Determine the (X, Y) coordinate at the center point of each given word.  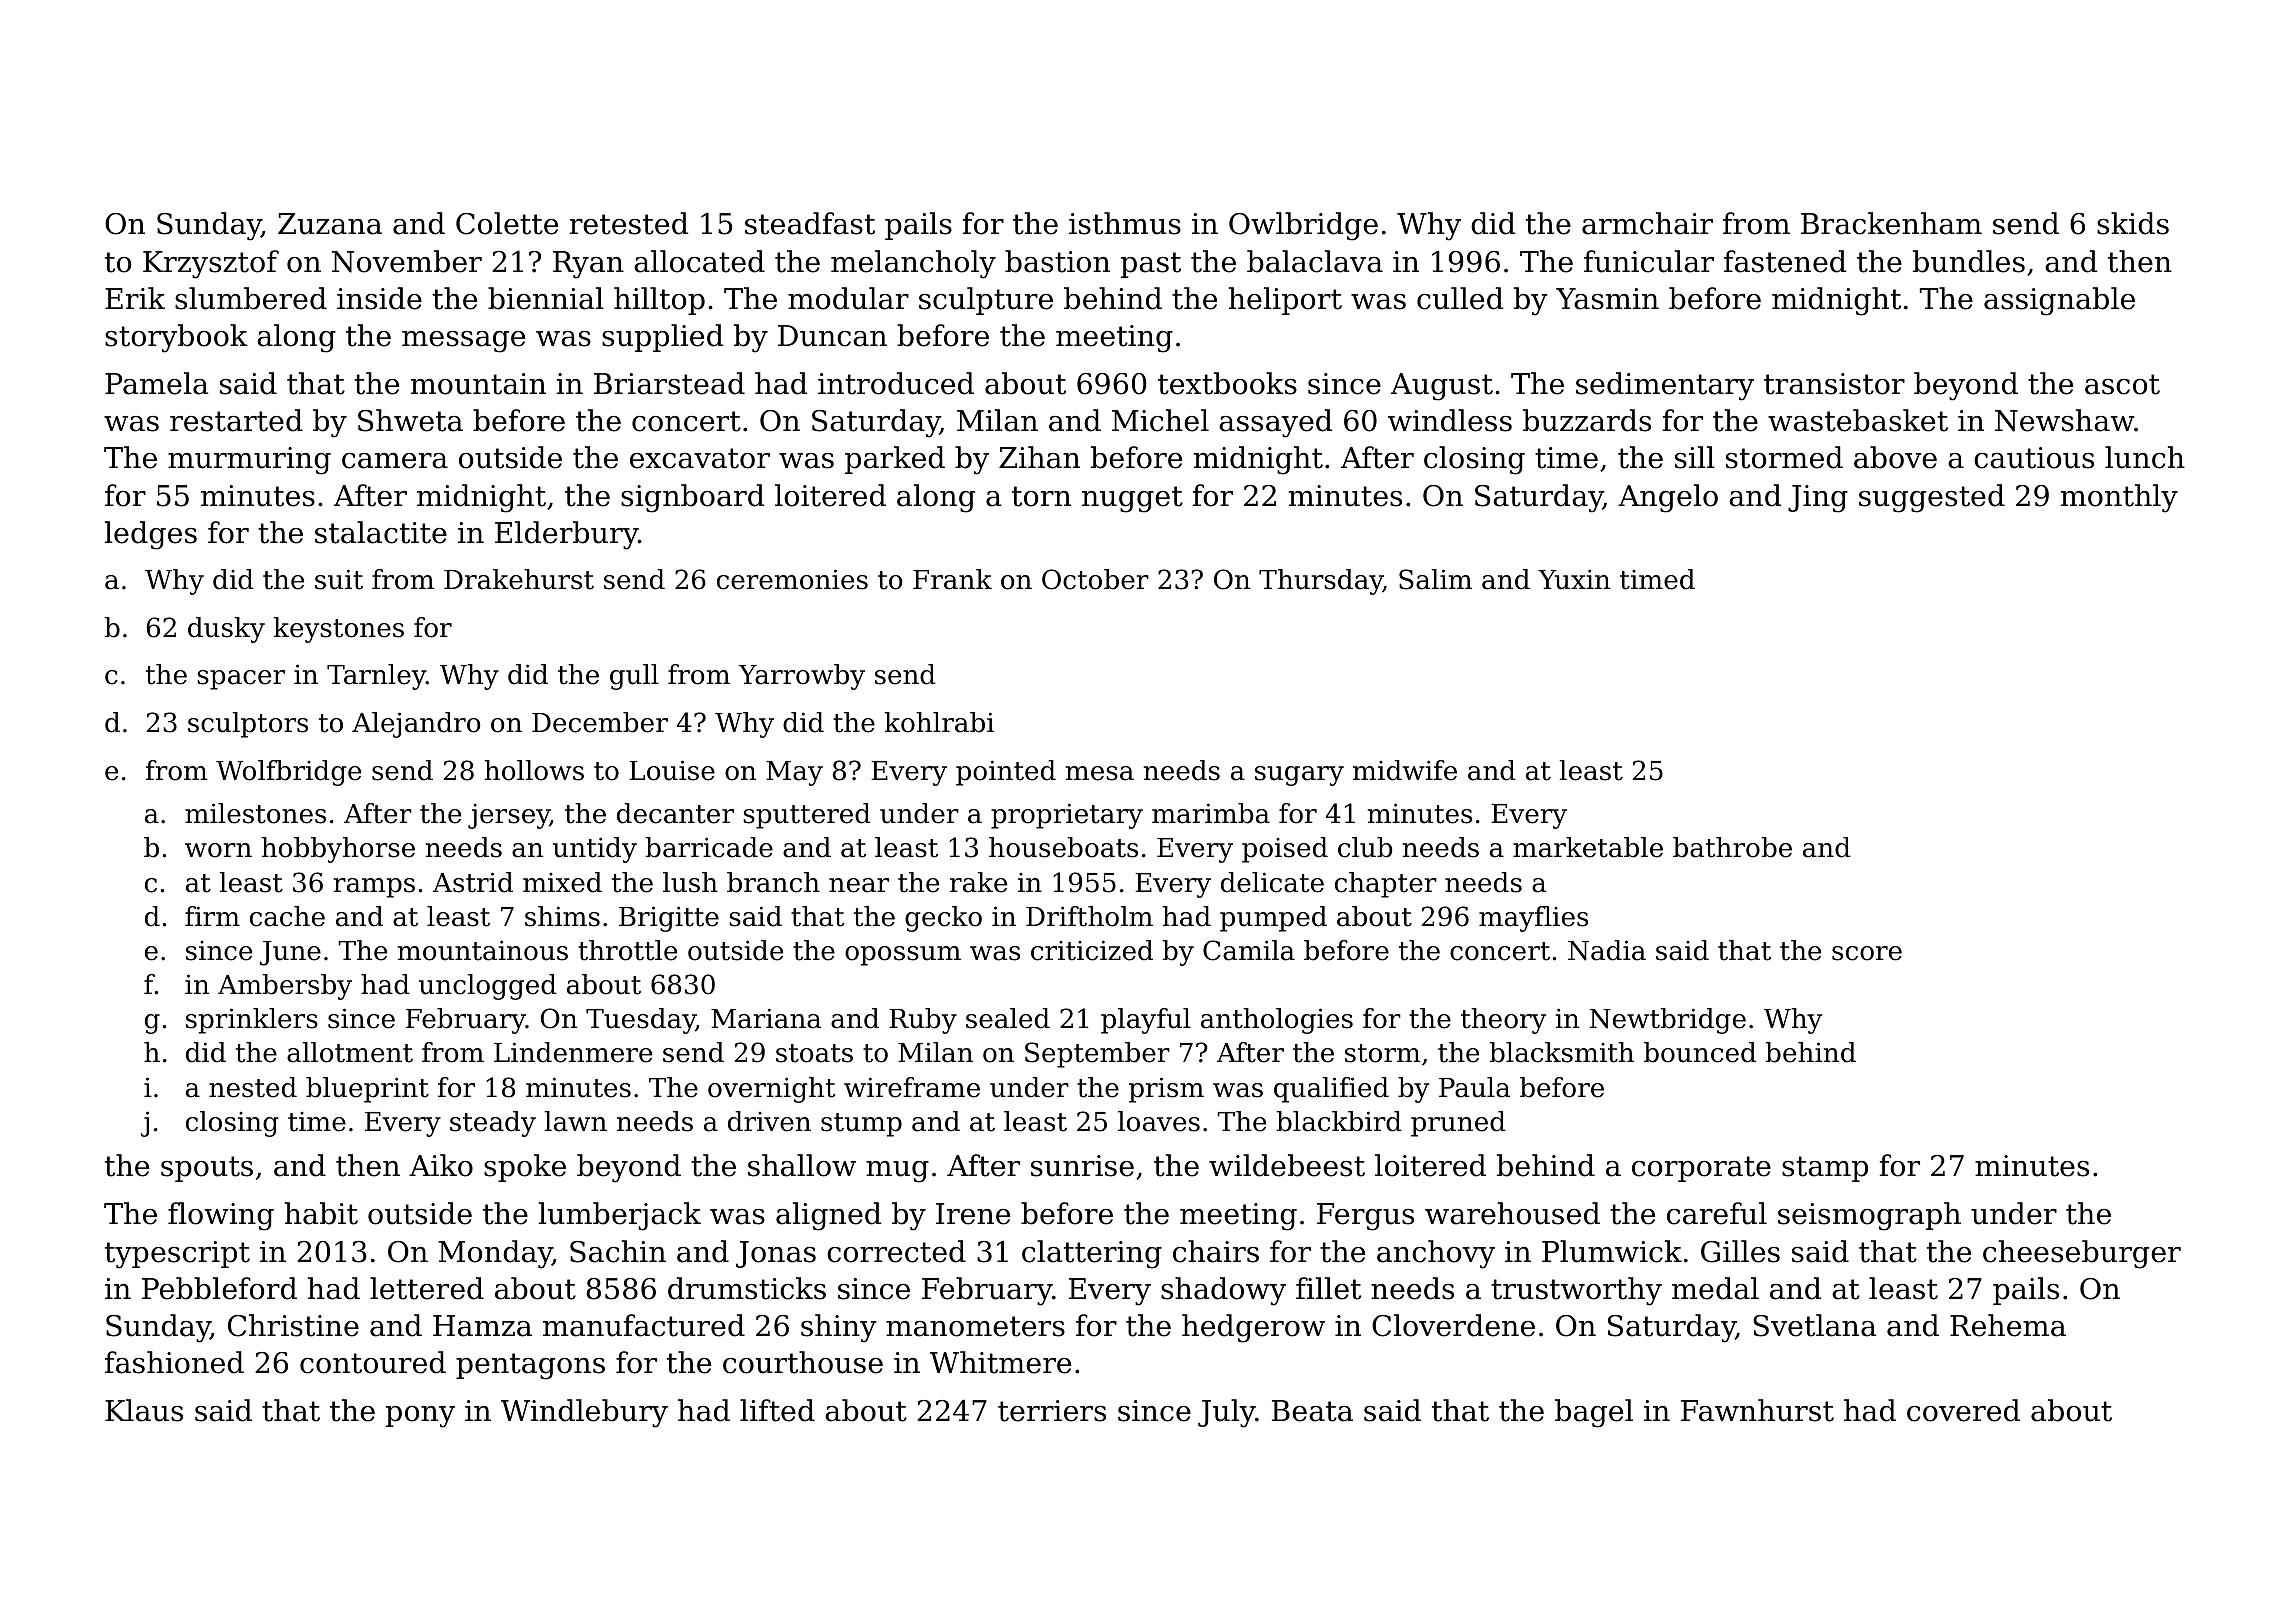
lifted (777, 1410)
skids (2133, 223)
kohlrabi (939, 722)
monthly (2119, 498)
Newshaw (2064, 420)
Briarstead (669, 383)
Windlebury (584, 1413)
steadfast (810, 223)
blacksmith (1562, 1052)
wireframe (912, 1087)
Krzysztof (211, 264)
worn (218, 850)
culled (1460, 298)
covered (1963, 1410)
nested (253, 1087)
